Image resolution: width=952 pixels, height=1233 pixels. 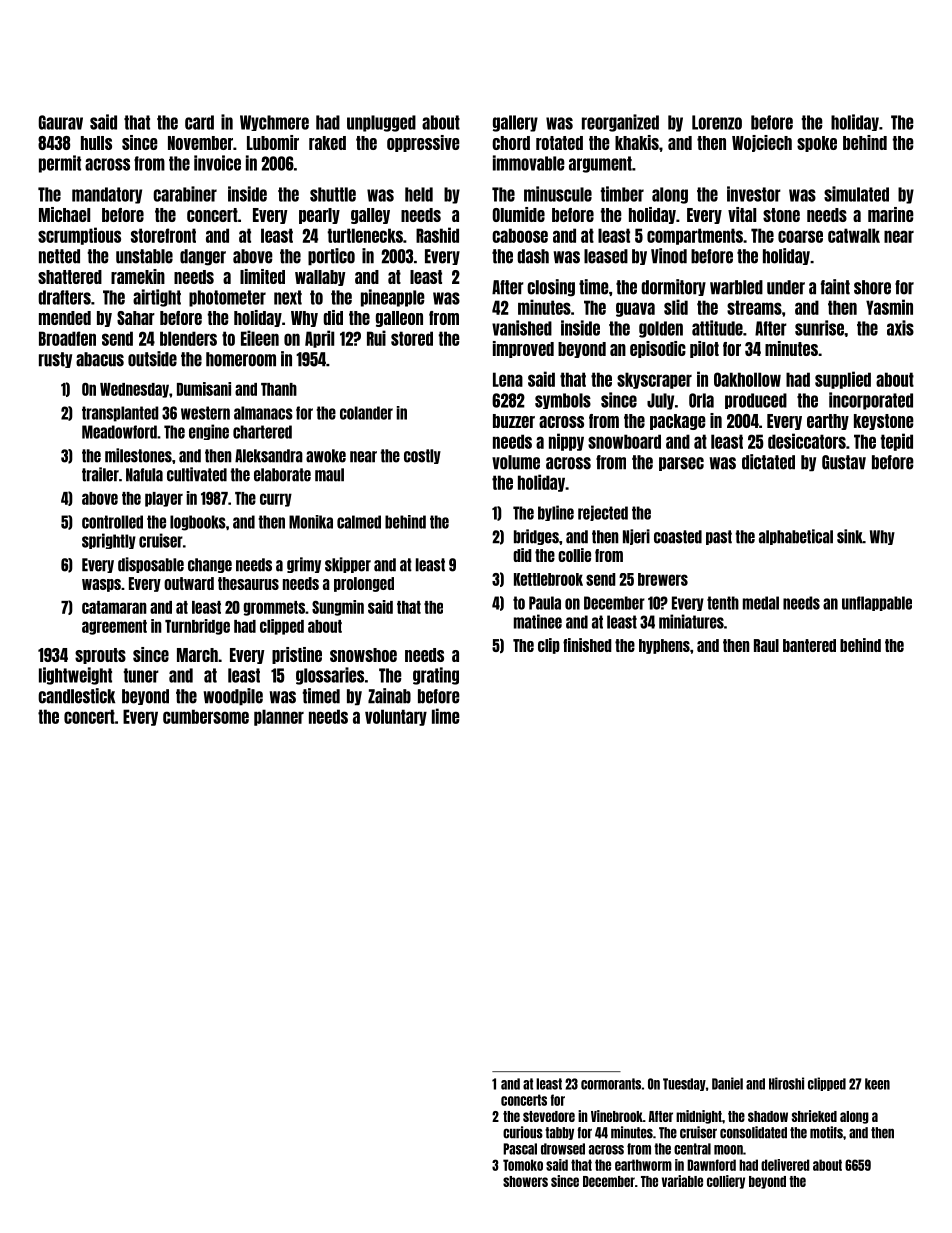 I want to click on prolonged, so click(x=364, y=584).
